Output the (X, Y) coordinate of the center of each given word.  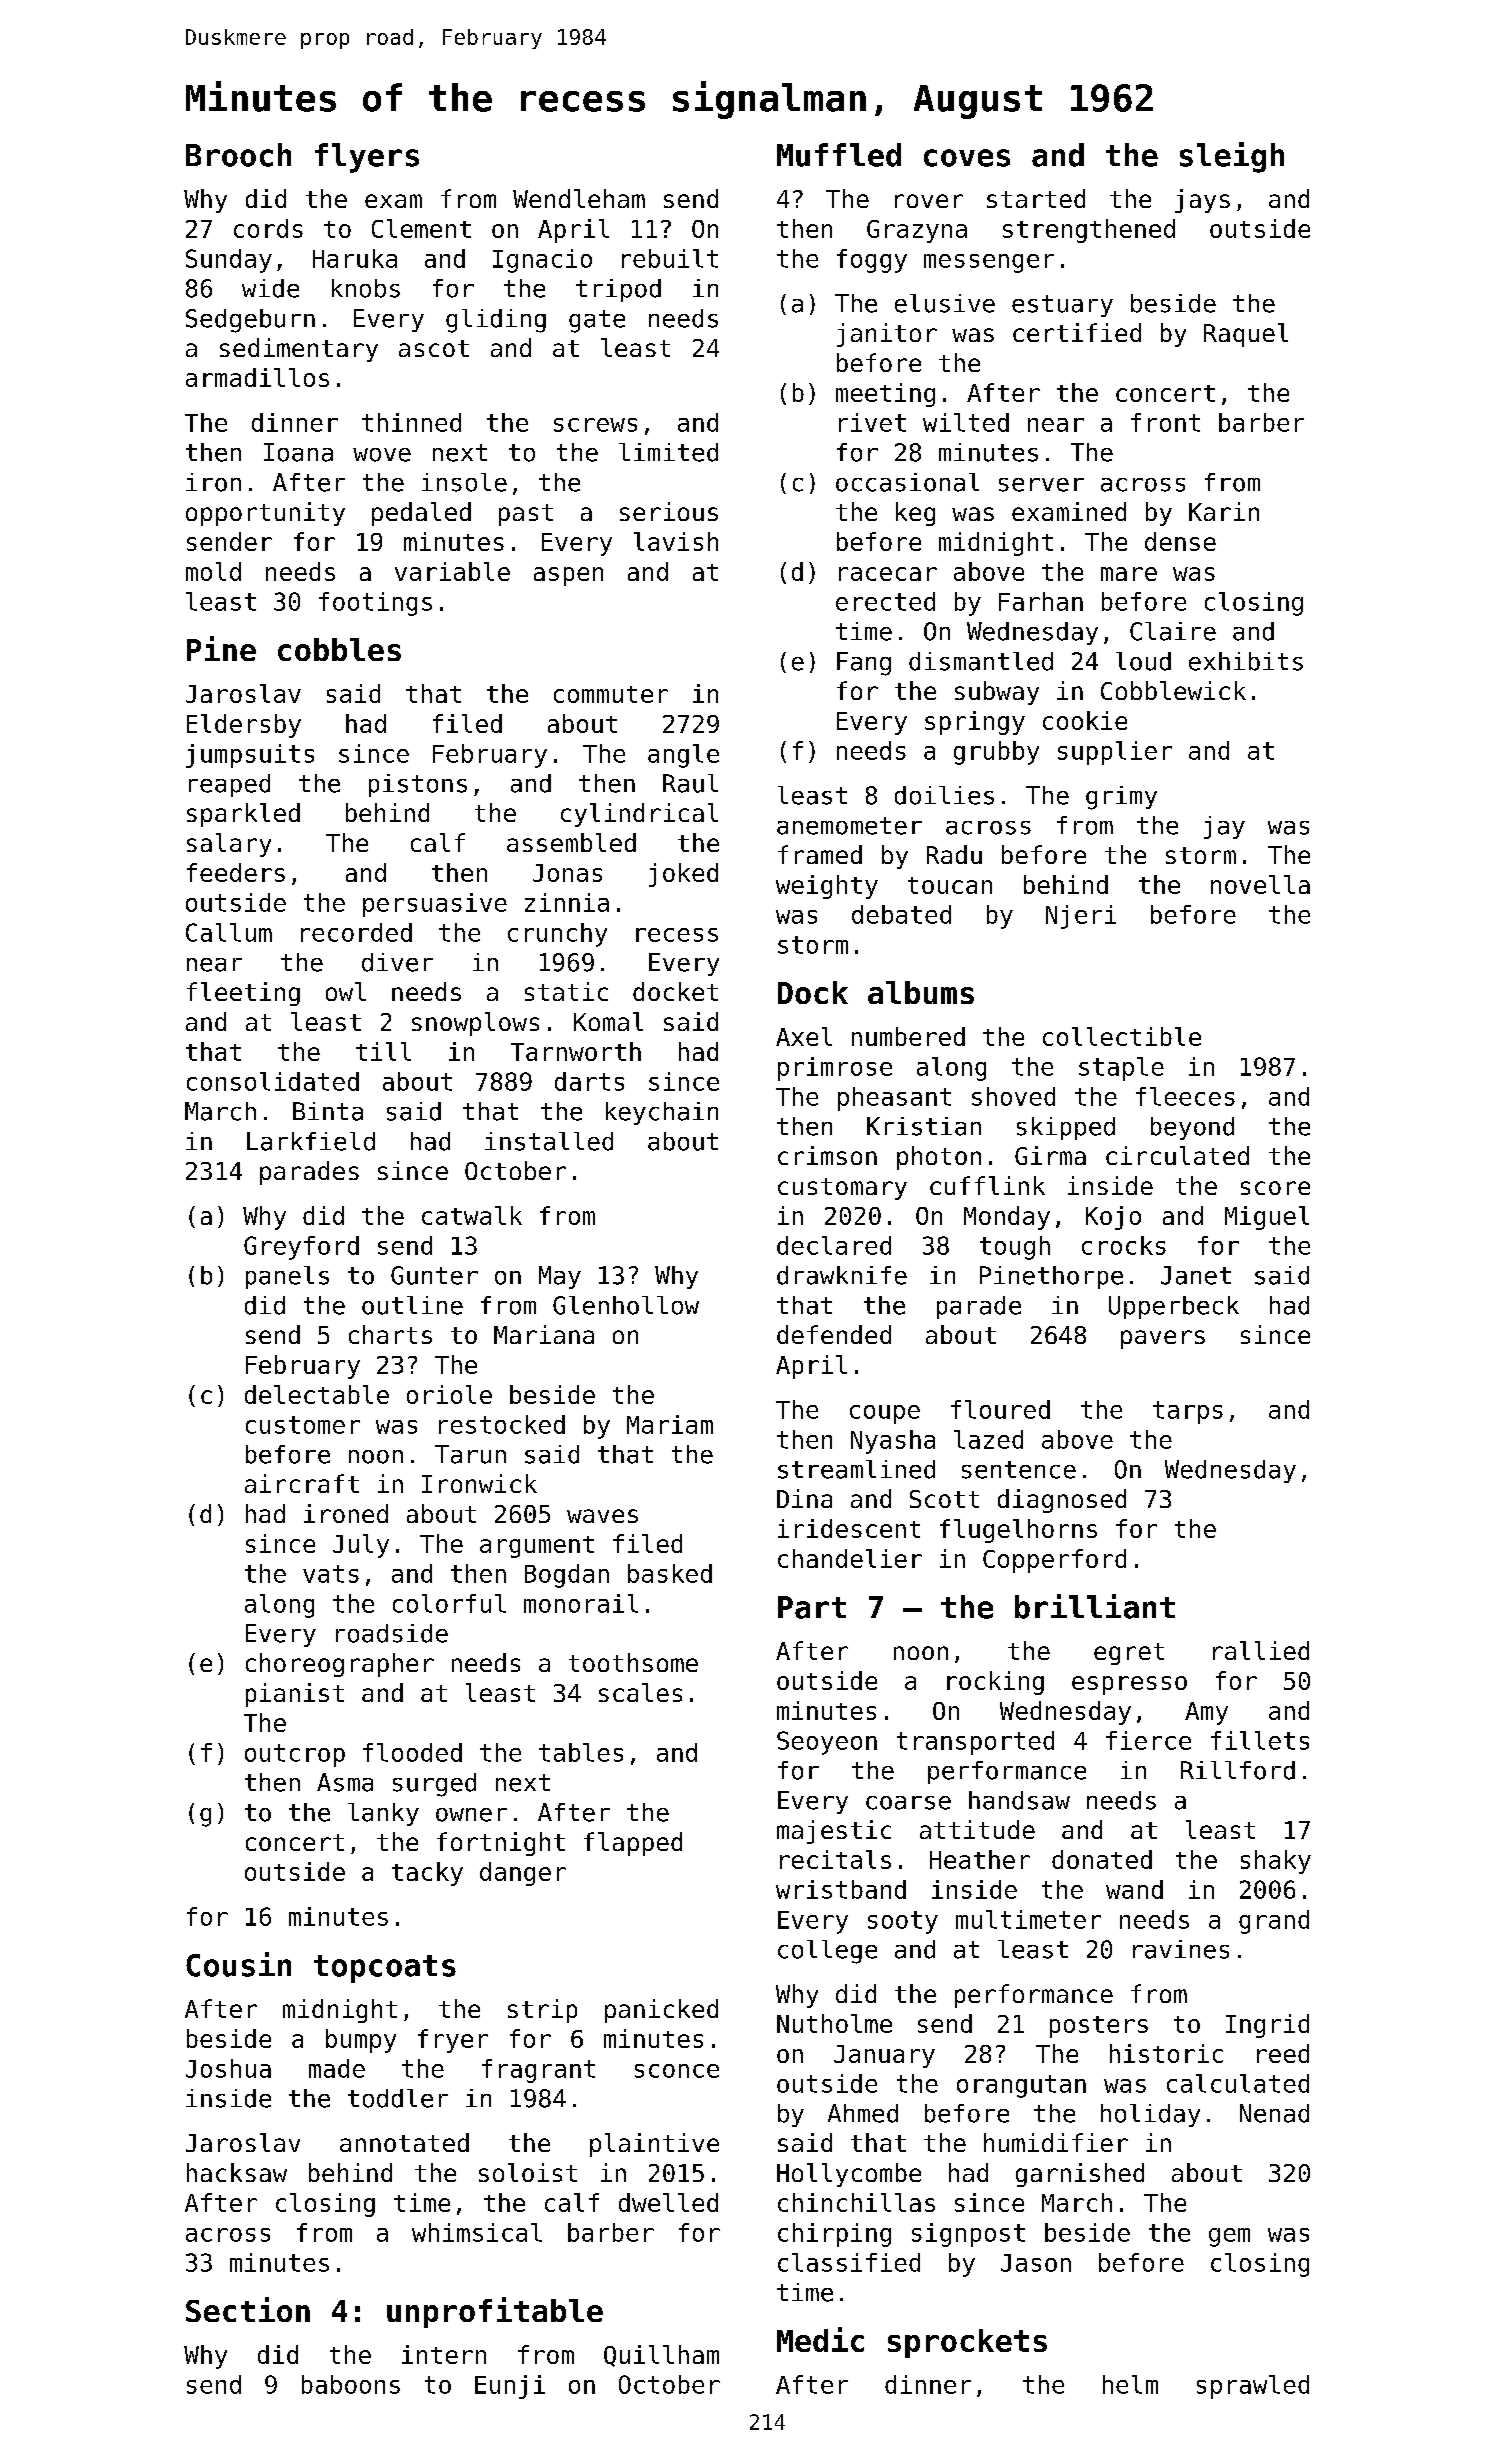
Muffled (839, 155)
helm (1130, 2384)
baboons (351, 2384)
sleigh (1232, 157)
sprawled (1253, 2387)
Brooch (238, 155)
